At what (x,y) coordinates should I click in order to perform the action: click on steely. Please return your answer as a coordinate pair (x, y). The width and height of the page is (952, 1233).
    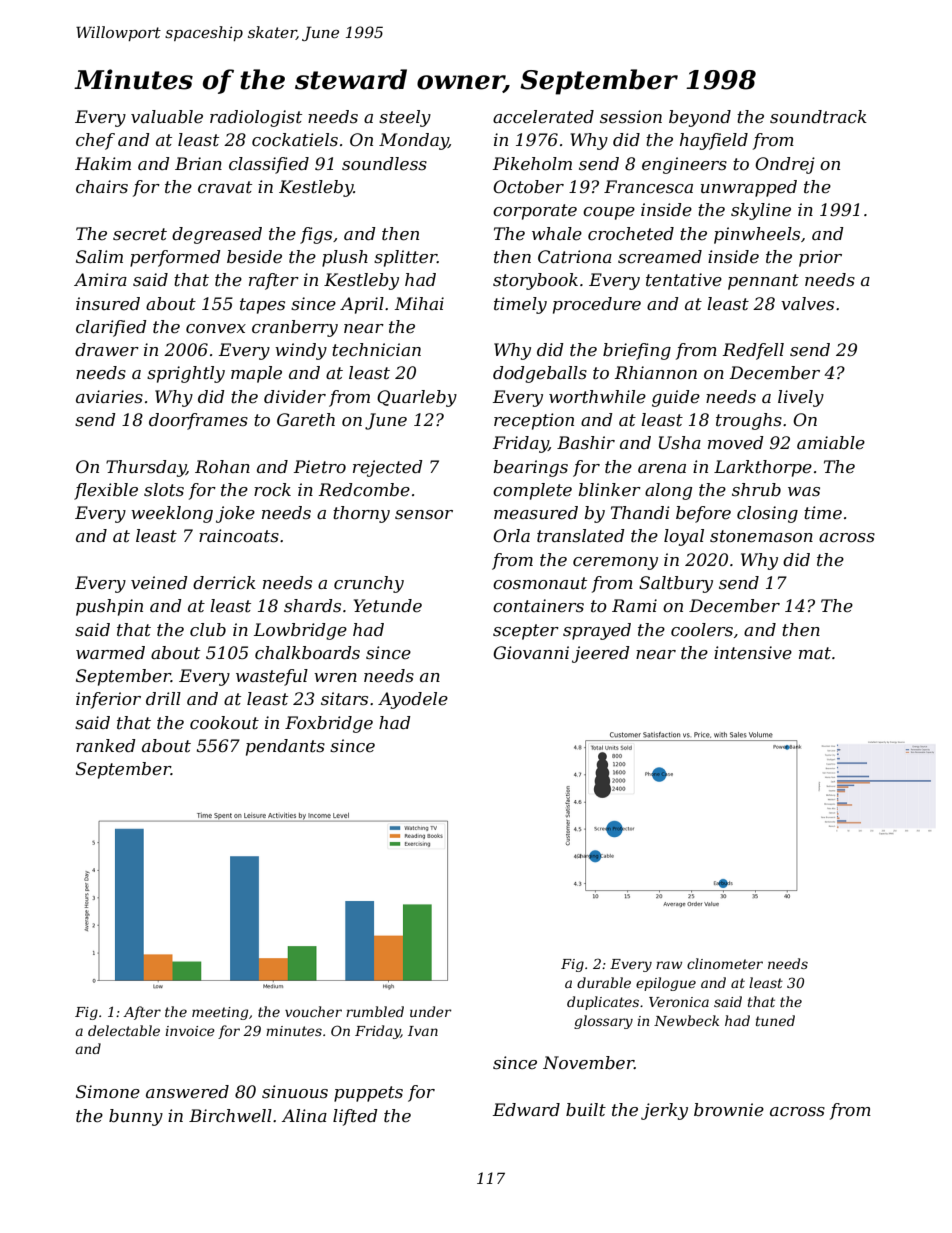
    Looking at the image, I should click on (405, 118).
